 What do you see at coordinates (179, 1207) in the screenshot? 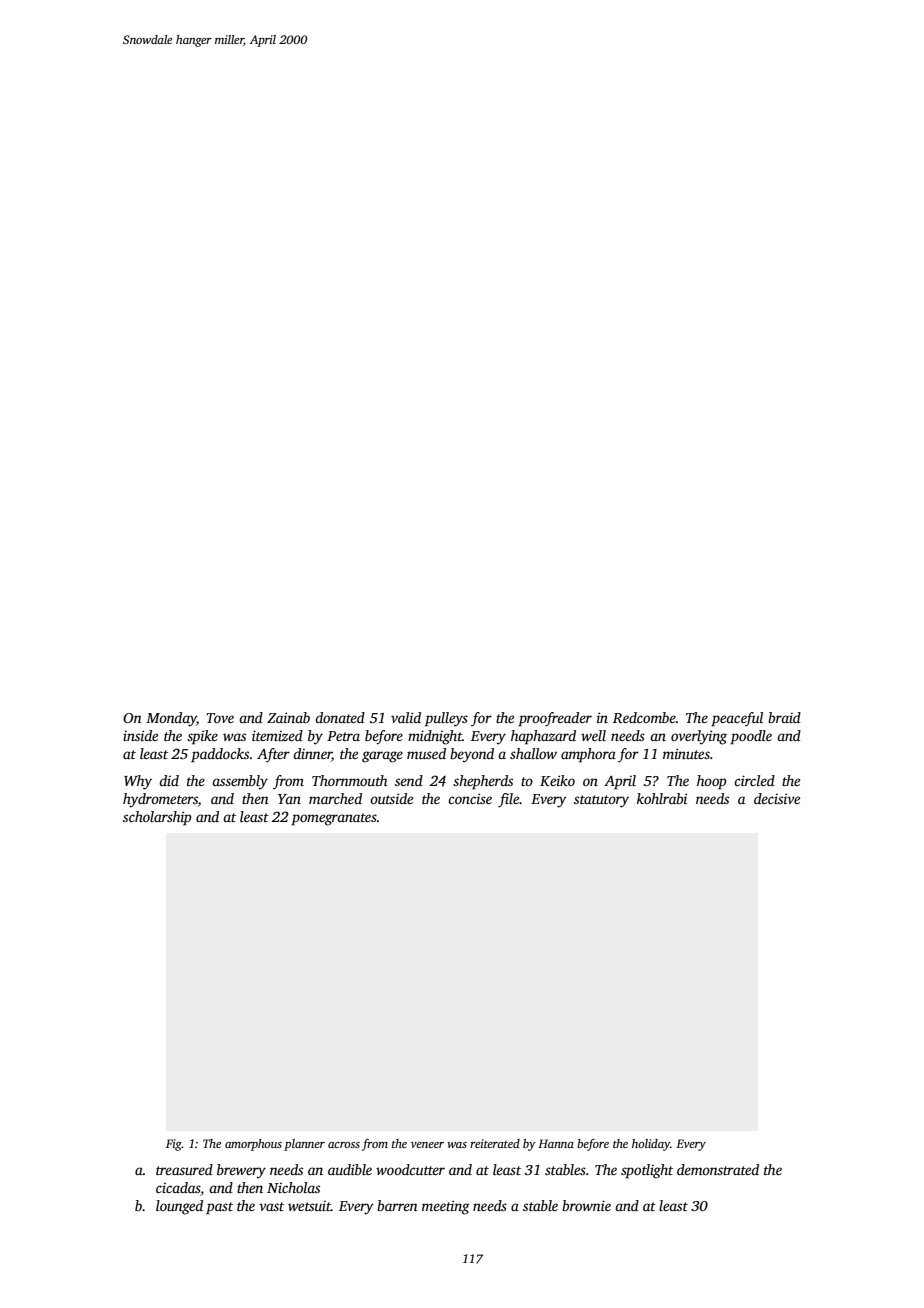
I see `lounged` at bounding box center [179, 1207].
